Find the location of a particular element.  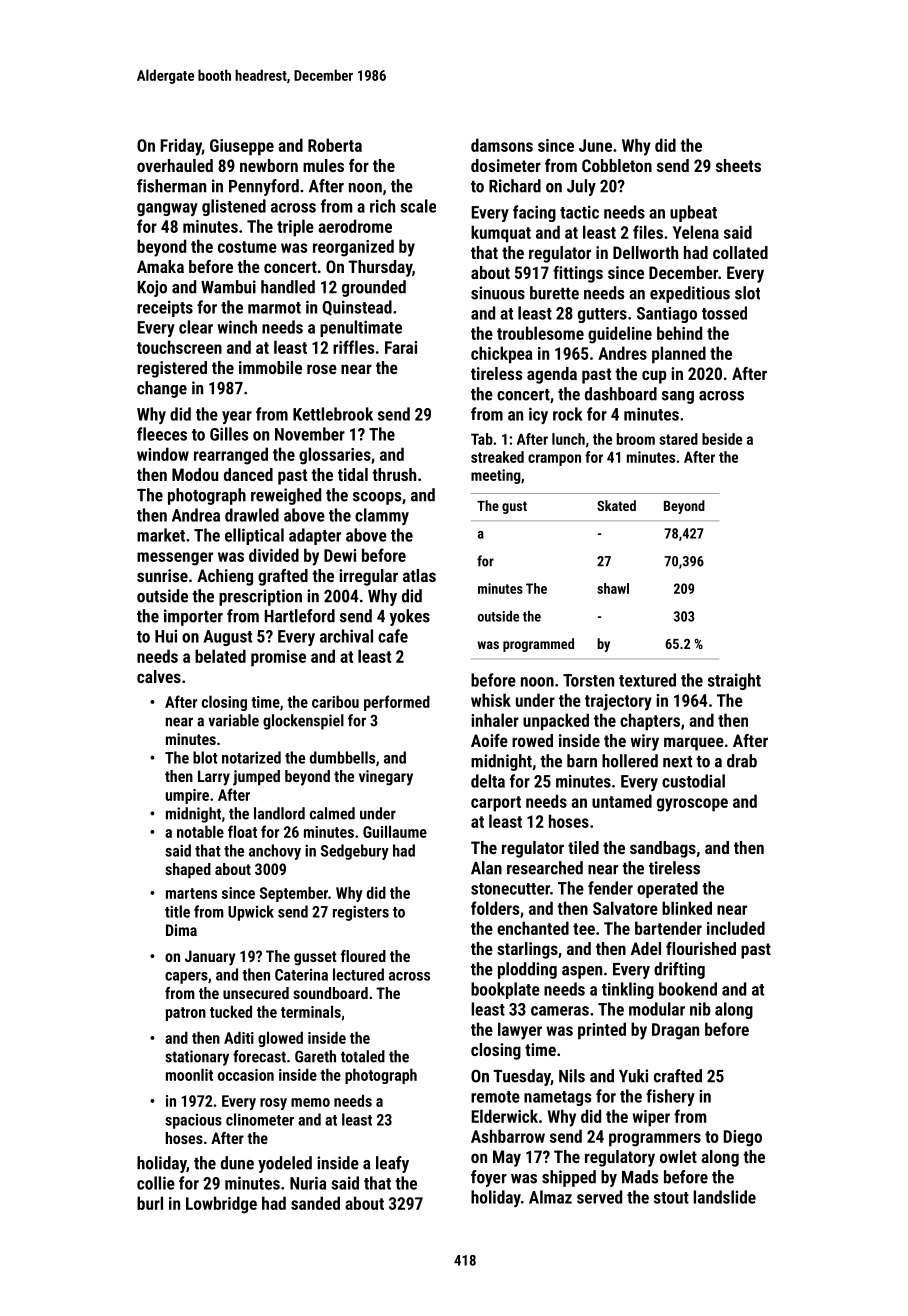

sinuous is located at coordinates (498, 293).
